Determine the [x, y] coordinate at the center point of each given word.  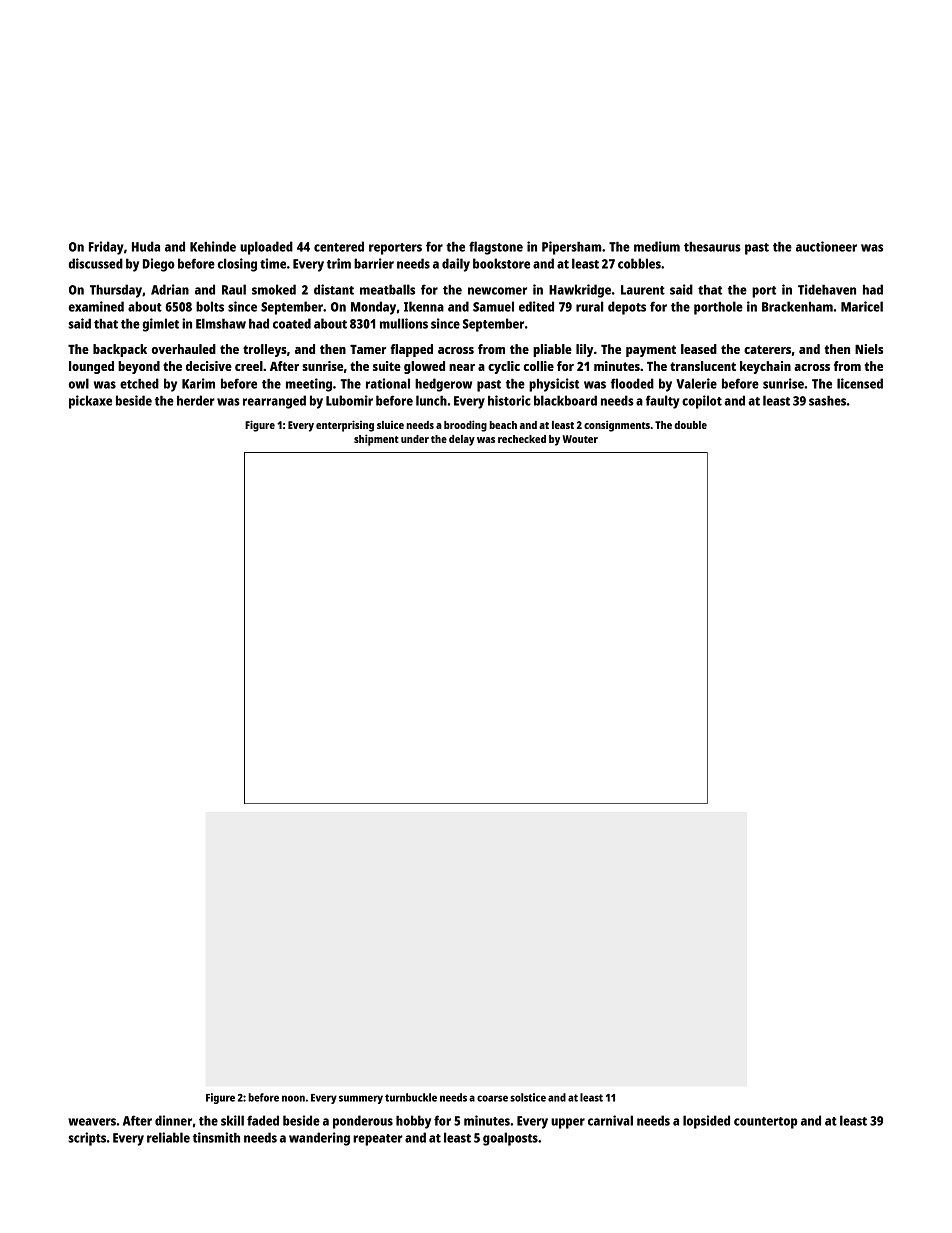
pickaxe [90, 402]
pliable [552, 350]
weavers [92, 1122]
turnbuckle [411, 1097]
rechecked [522, 439]
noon [293, 1098]
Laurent [643, 290]
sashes [827, 400]
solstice [528, 1097]
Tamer [368, 349]
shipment [376, 440]
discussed [96, 263]
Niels [869, 349]
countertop [765, 1123]
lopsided [706, 1122]
